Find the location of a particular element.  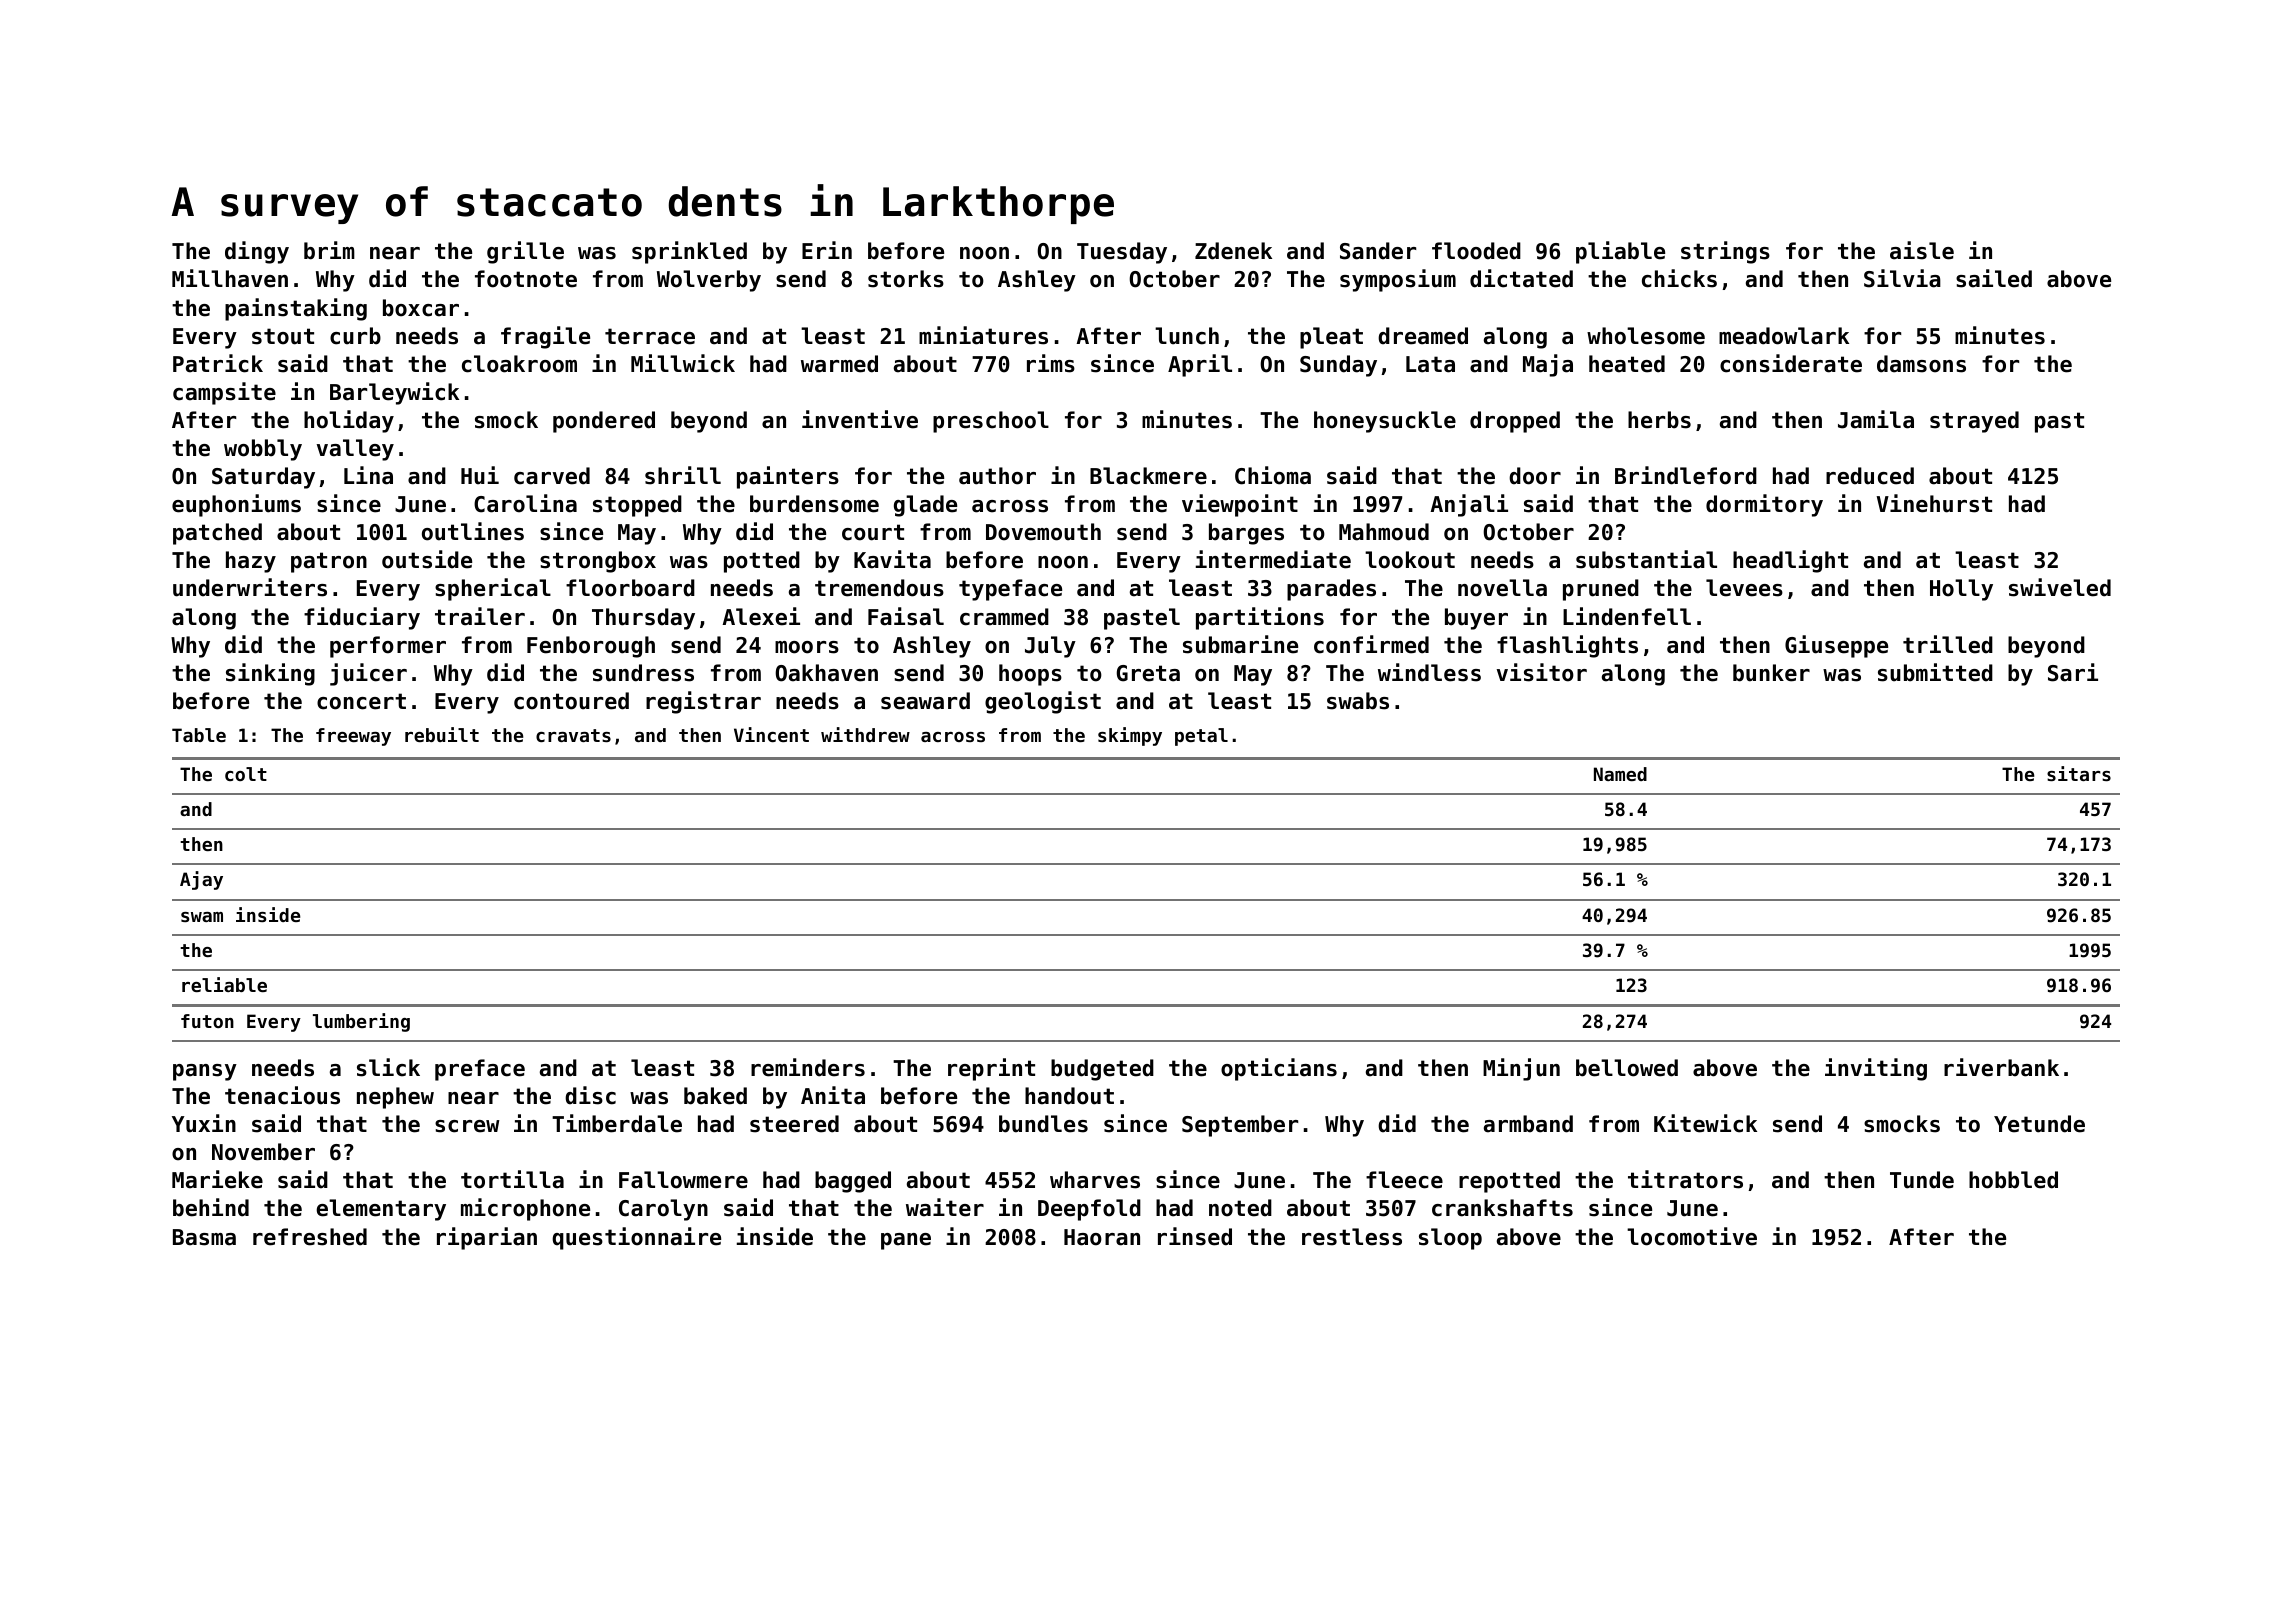

riparian is located at coordinates (487, 1238).
